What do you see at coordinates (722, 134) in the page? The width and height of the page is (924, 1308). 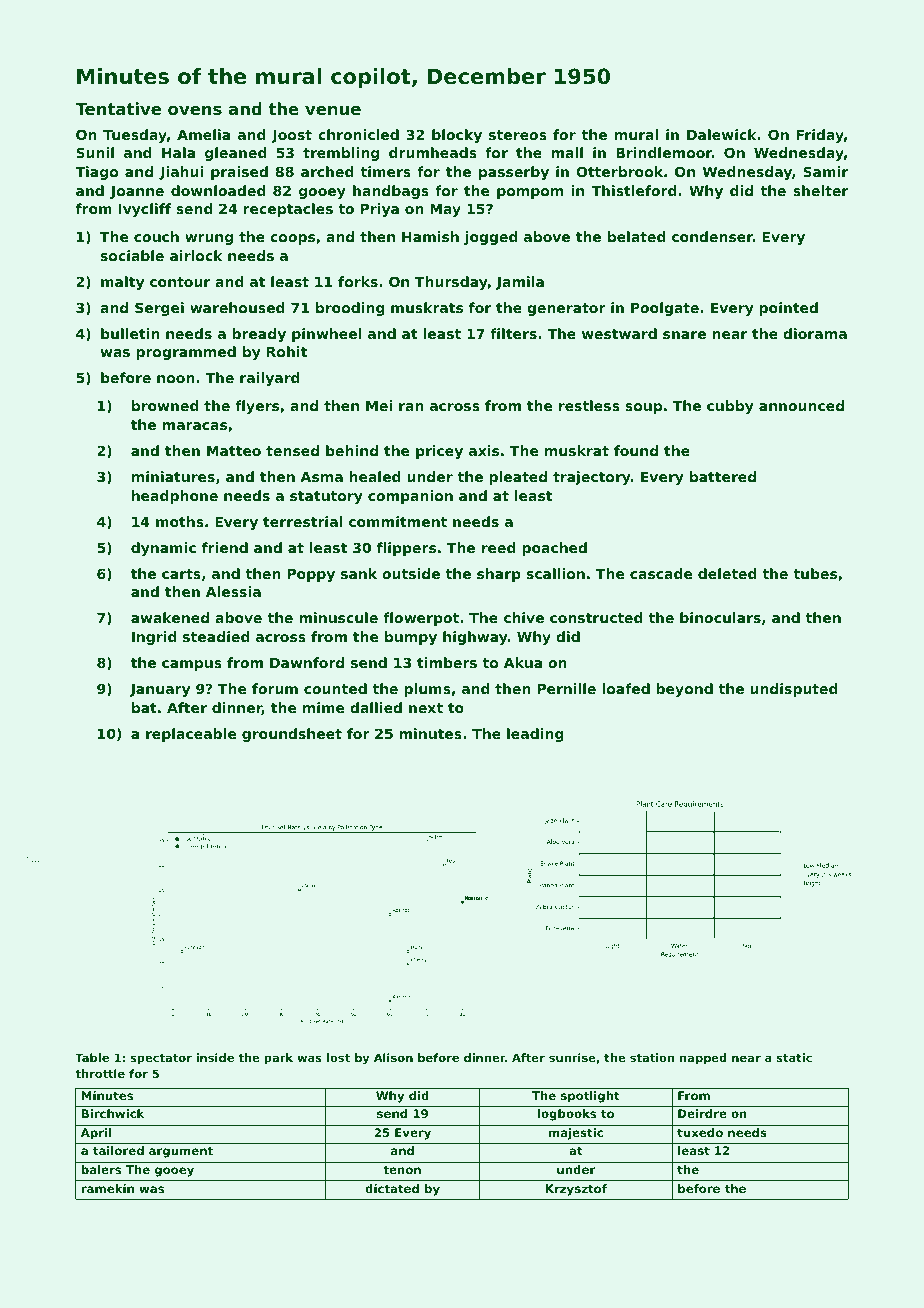 I see `Dalewick` at bounding box center [722, 134].
